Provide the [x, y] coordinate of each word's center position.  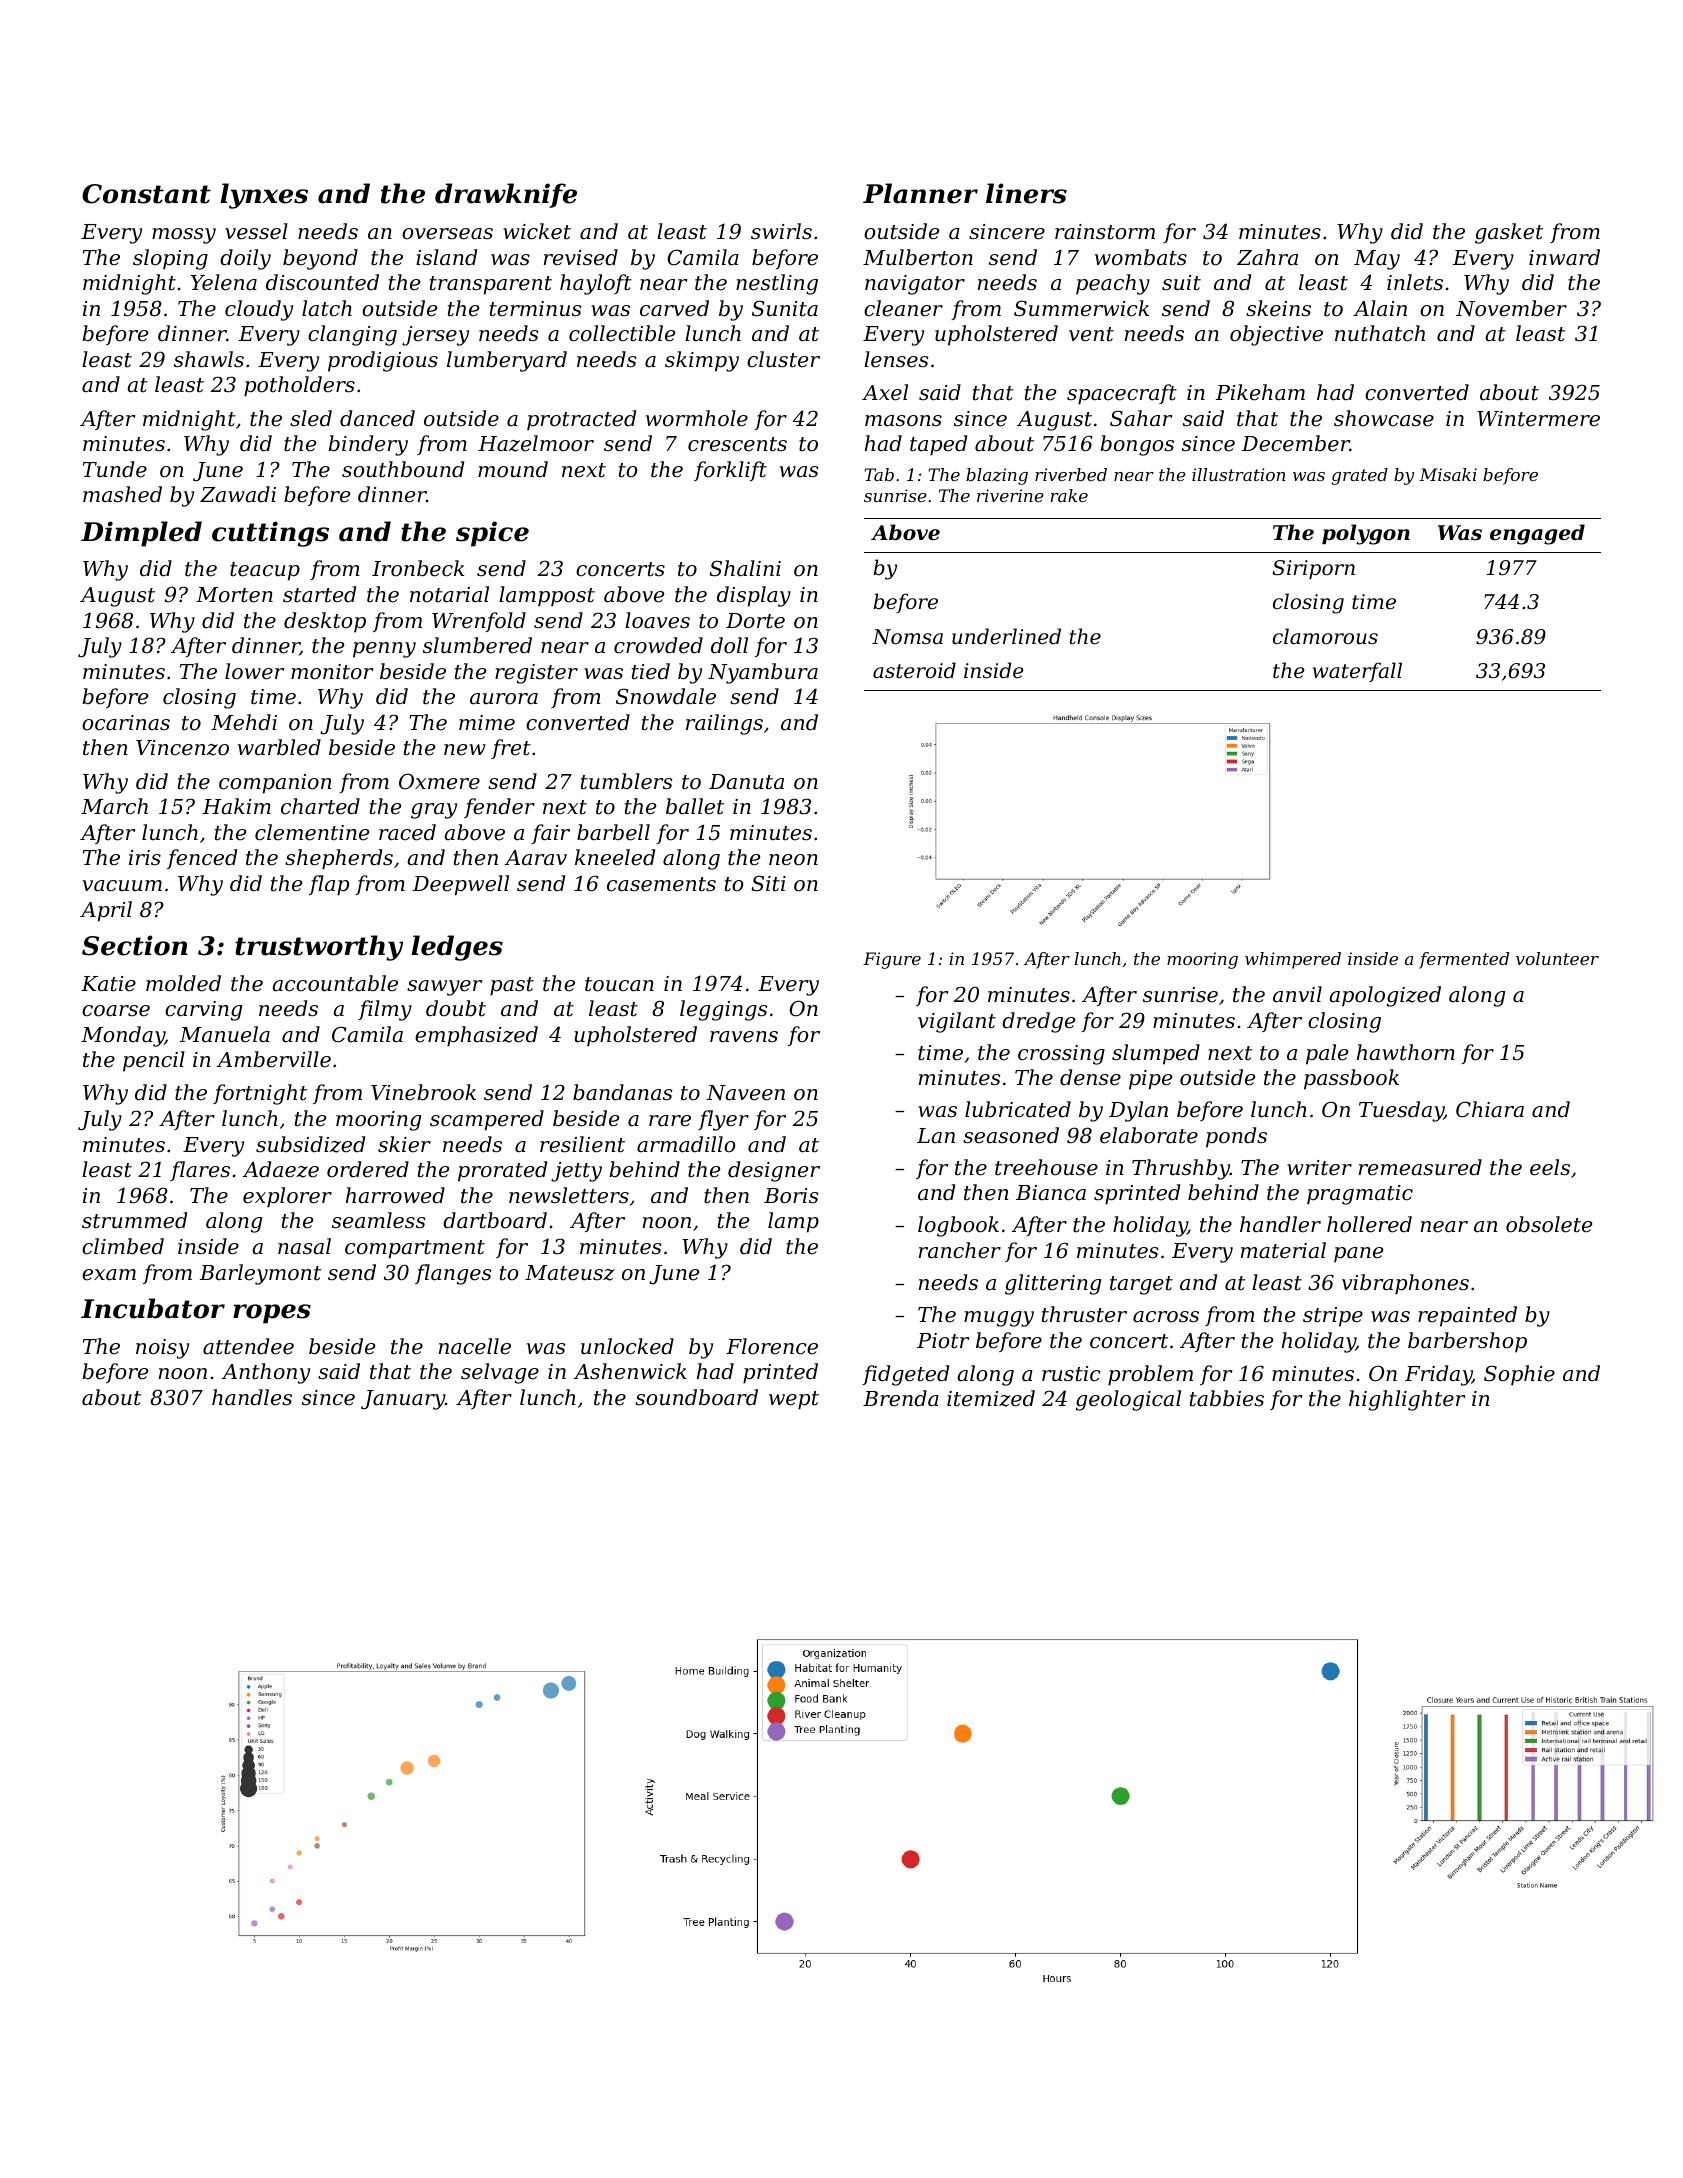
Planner [920, 193]
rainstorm [1105, 232]
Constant [146, 194]
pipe [1150, 1080]
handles [252, 1397]
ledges [457, 948]
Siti [768, 883]
